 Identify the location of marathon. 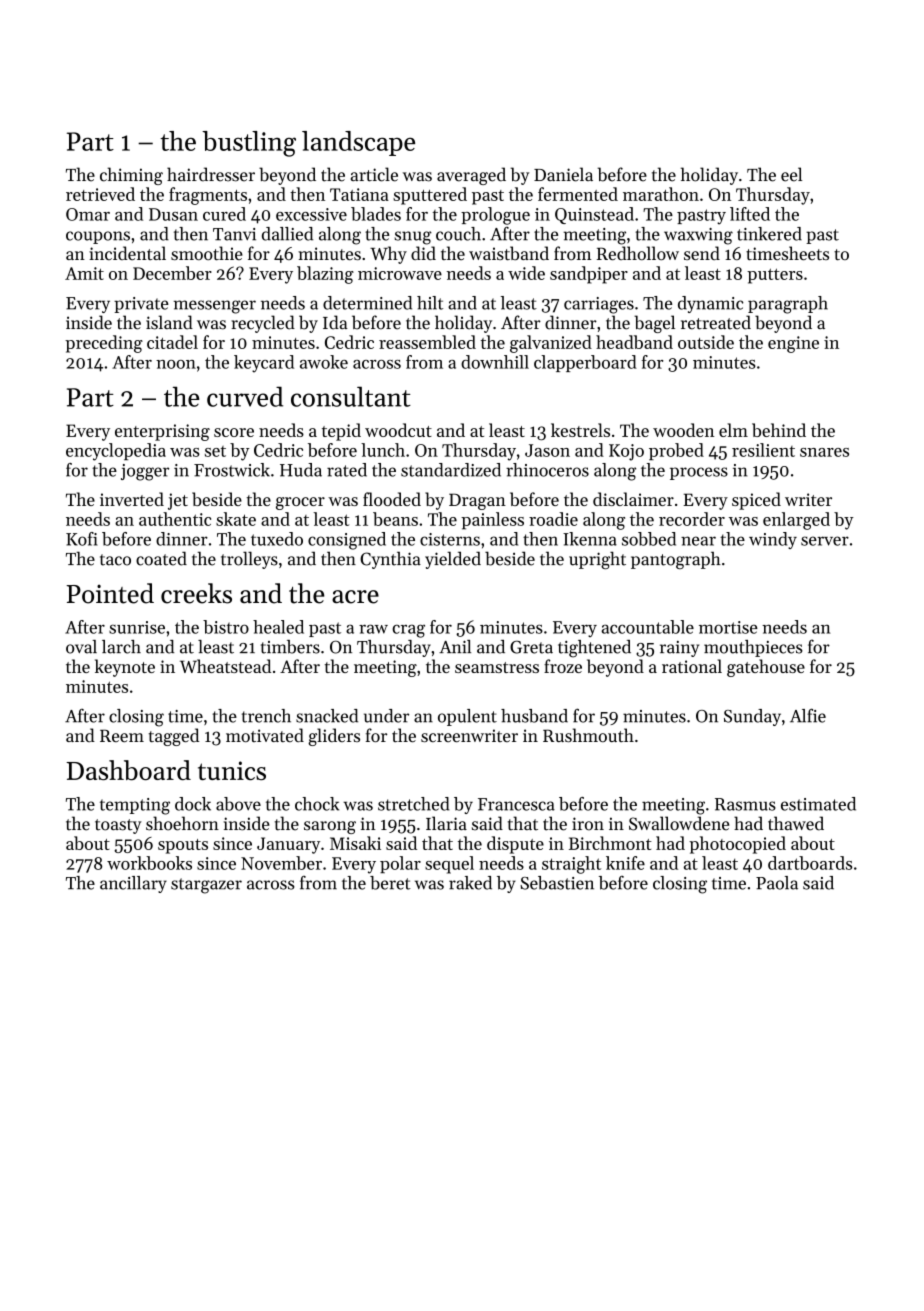
(661, 194).
